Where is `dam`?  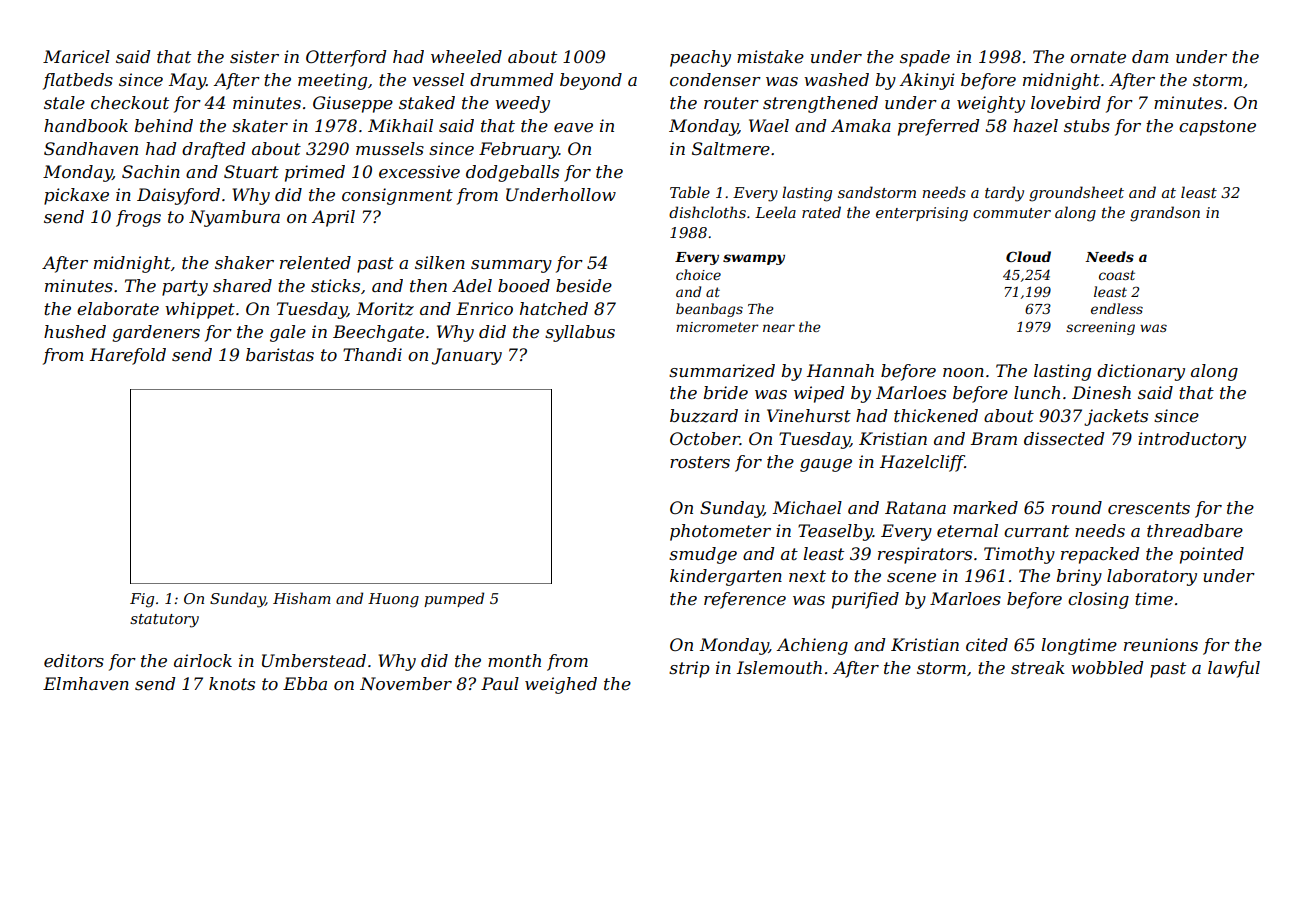
dam is located at coordinates (1150, 56).
